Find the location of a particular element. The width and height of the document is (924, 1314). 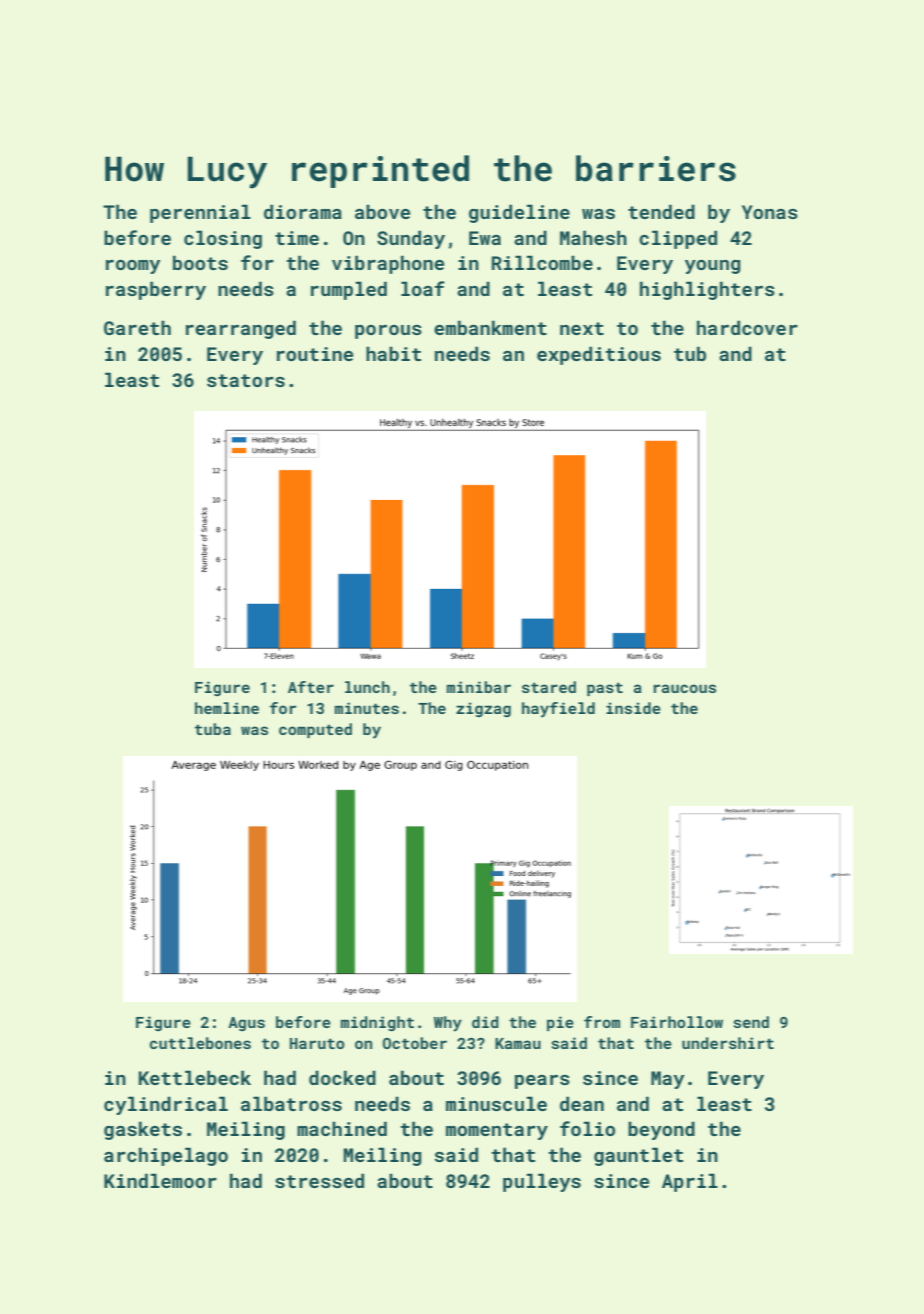

perennial is located at coordinates (200, 213).
